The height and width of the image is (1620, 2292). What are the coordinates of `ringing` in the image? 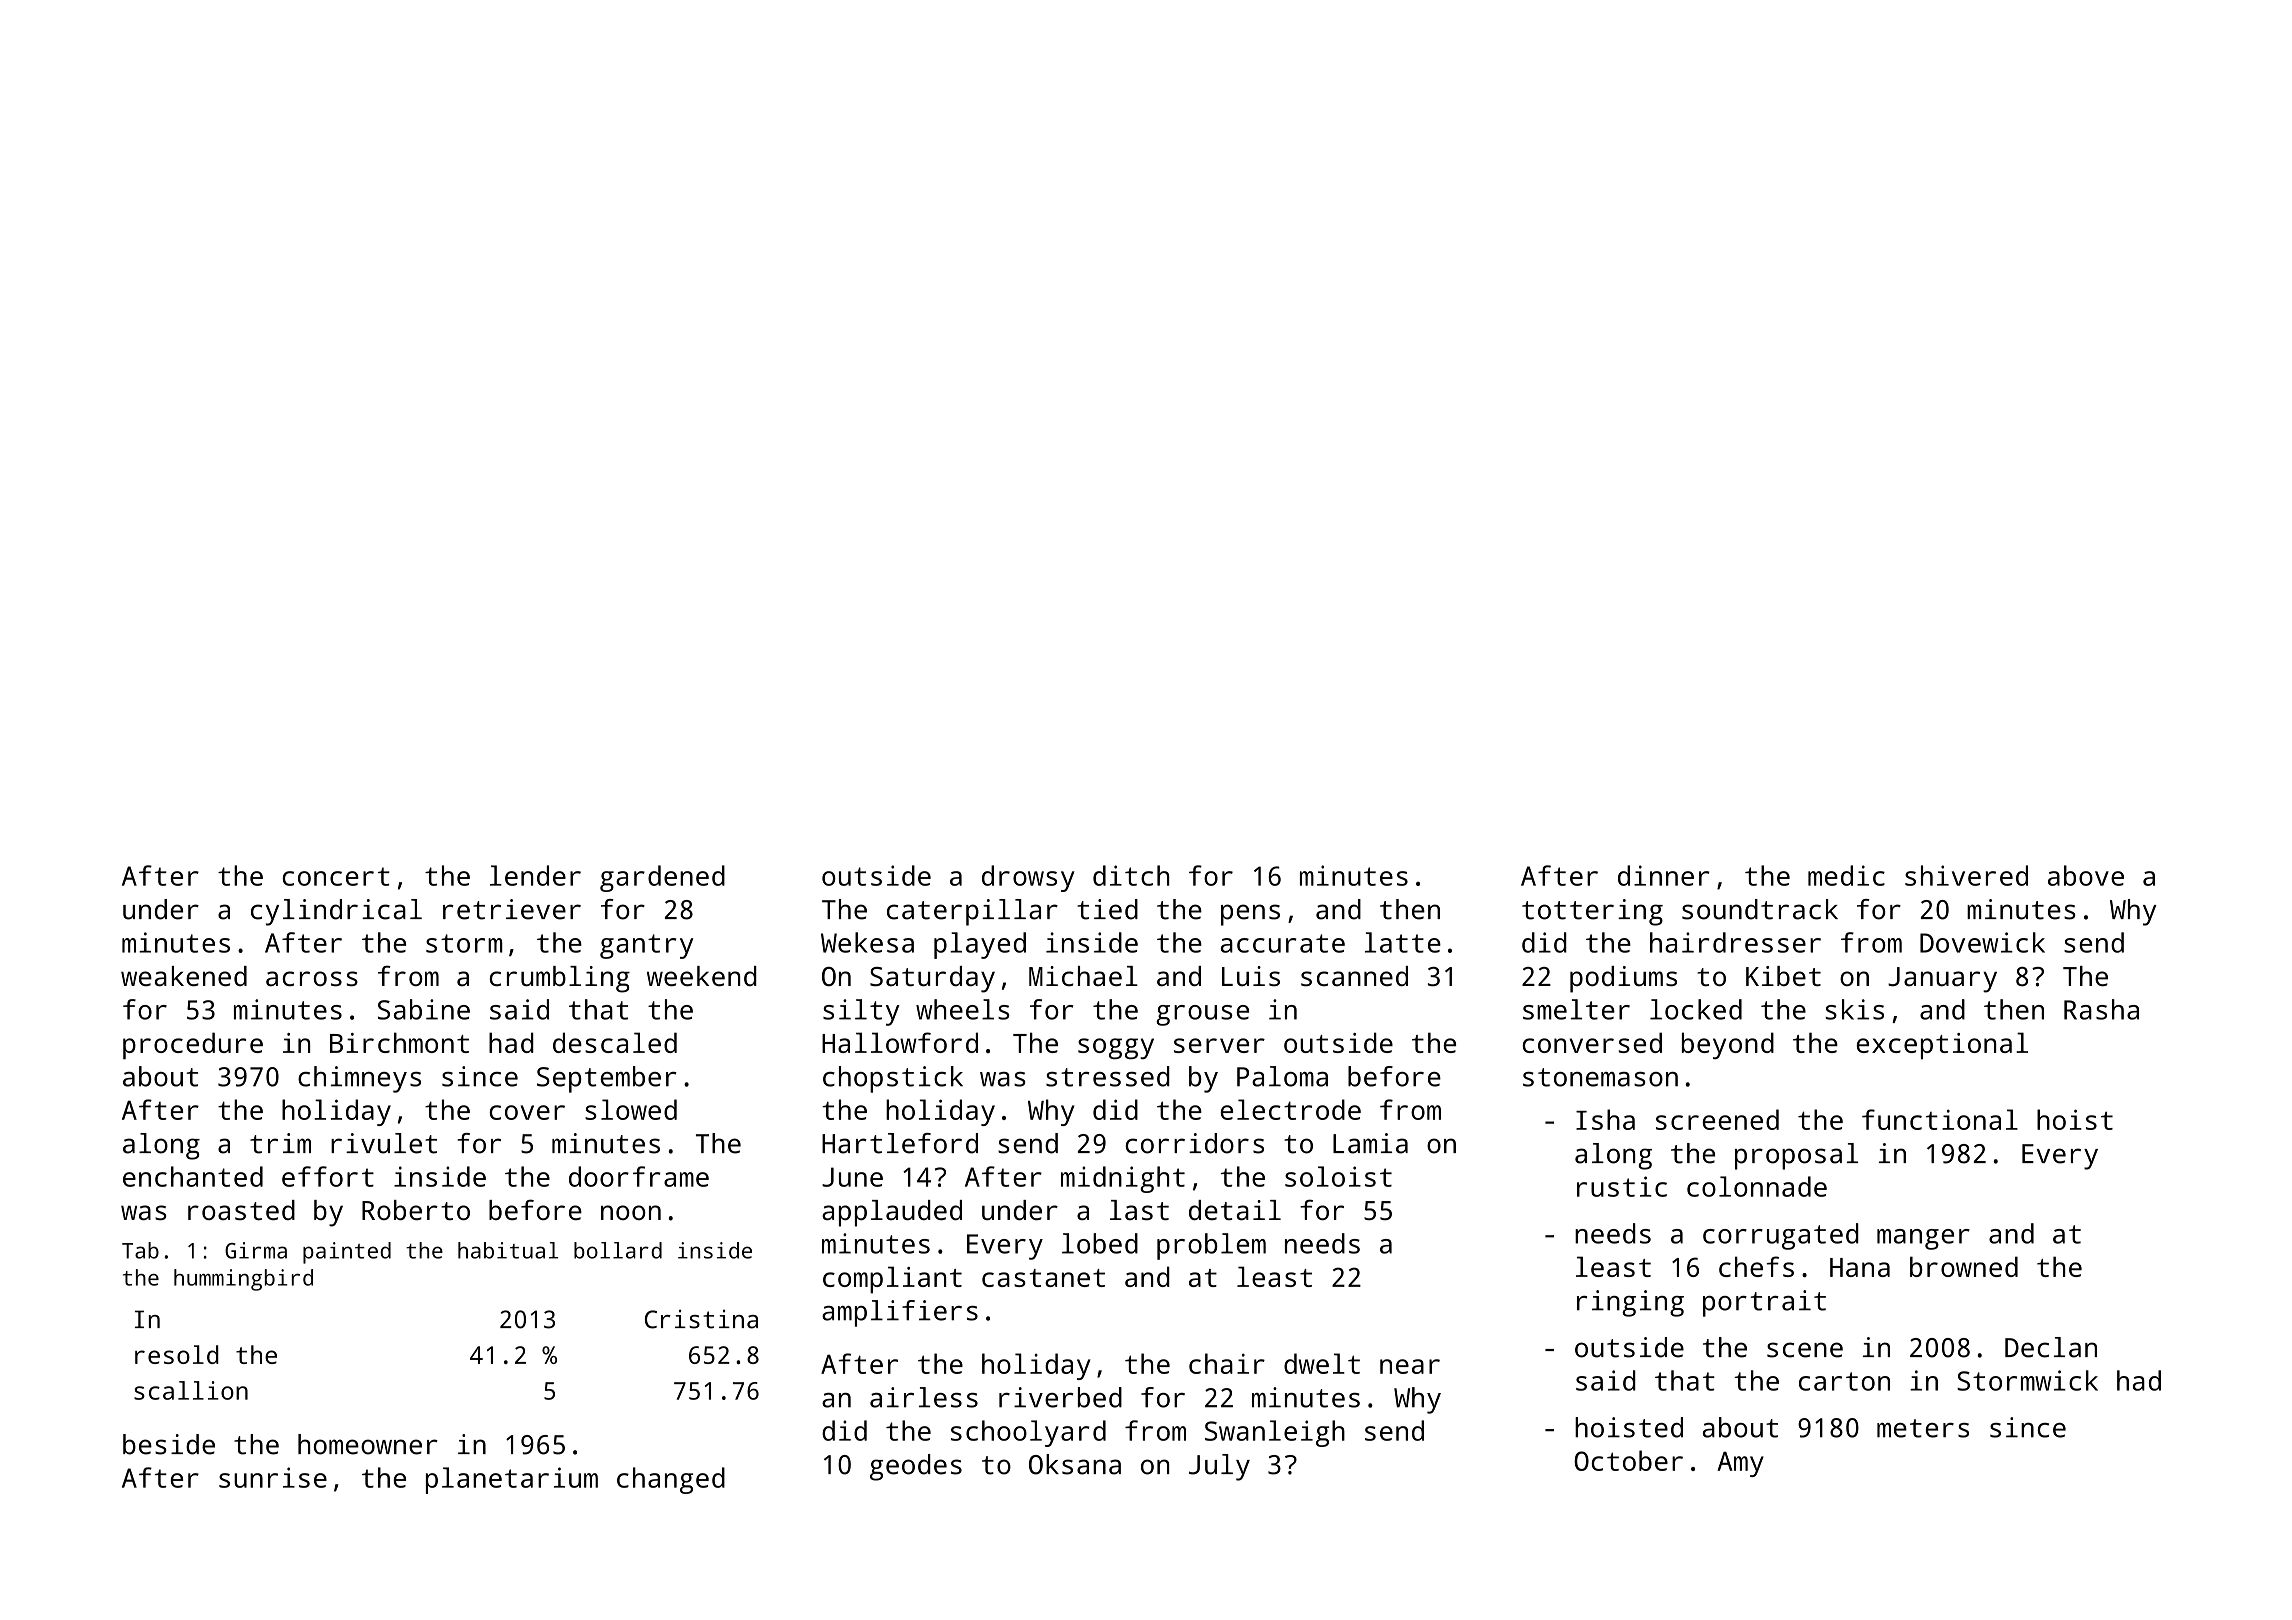 It's located at (1630, 1303).
